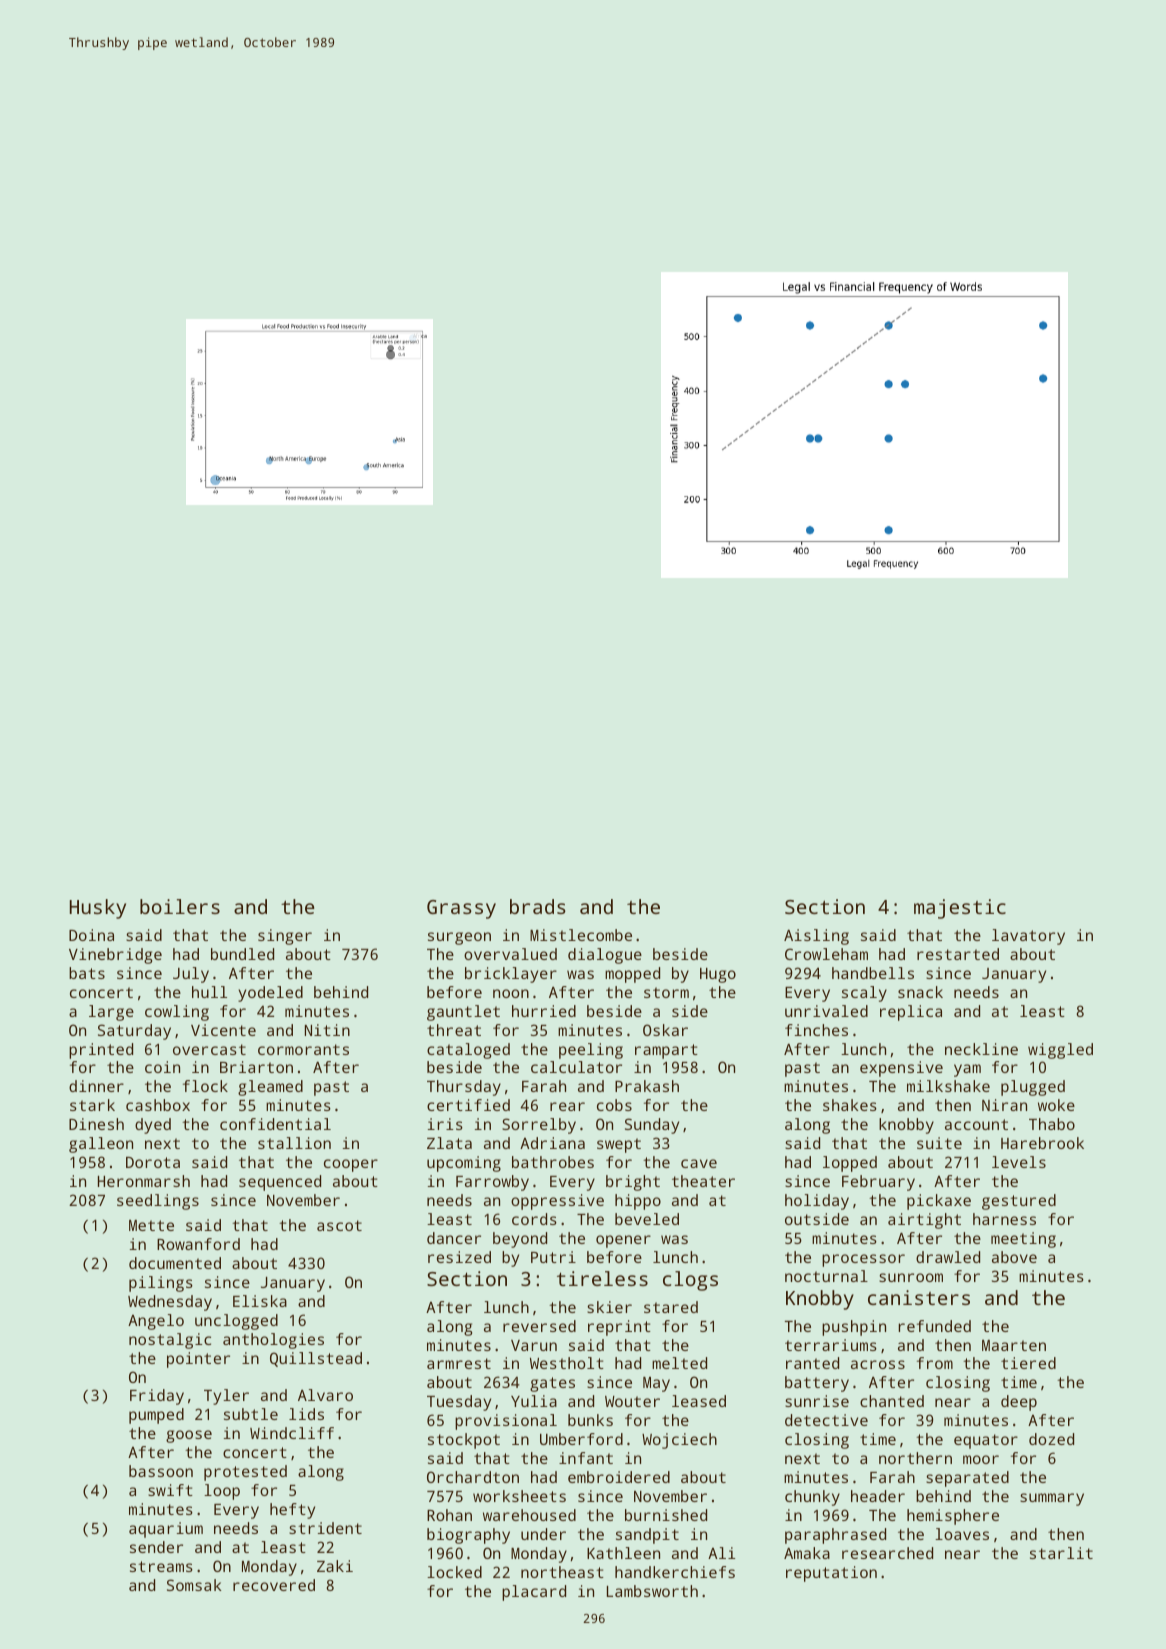  What do you see at coordinates (920, 992) in the image?
I see `snack` at bounding box center [920, 992].
